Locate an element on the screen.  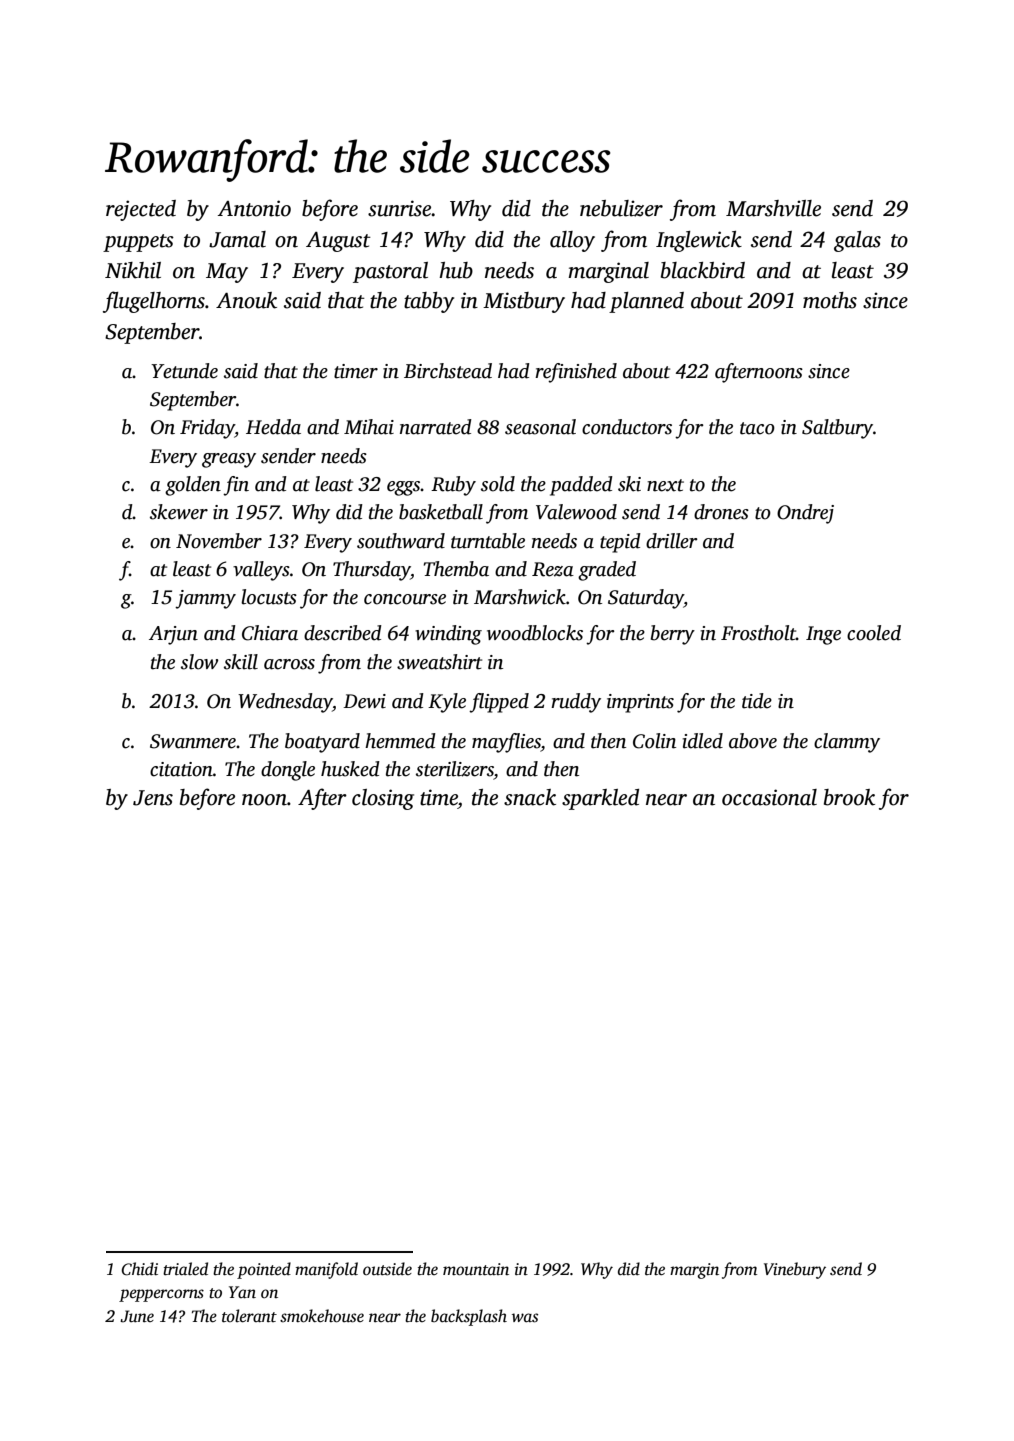
eggs is located at coordinates (404, 488).
